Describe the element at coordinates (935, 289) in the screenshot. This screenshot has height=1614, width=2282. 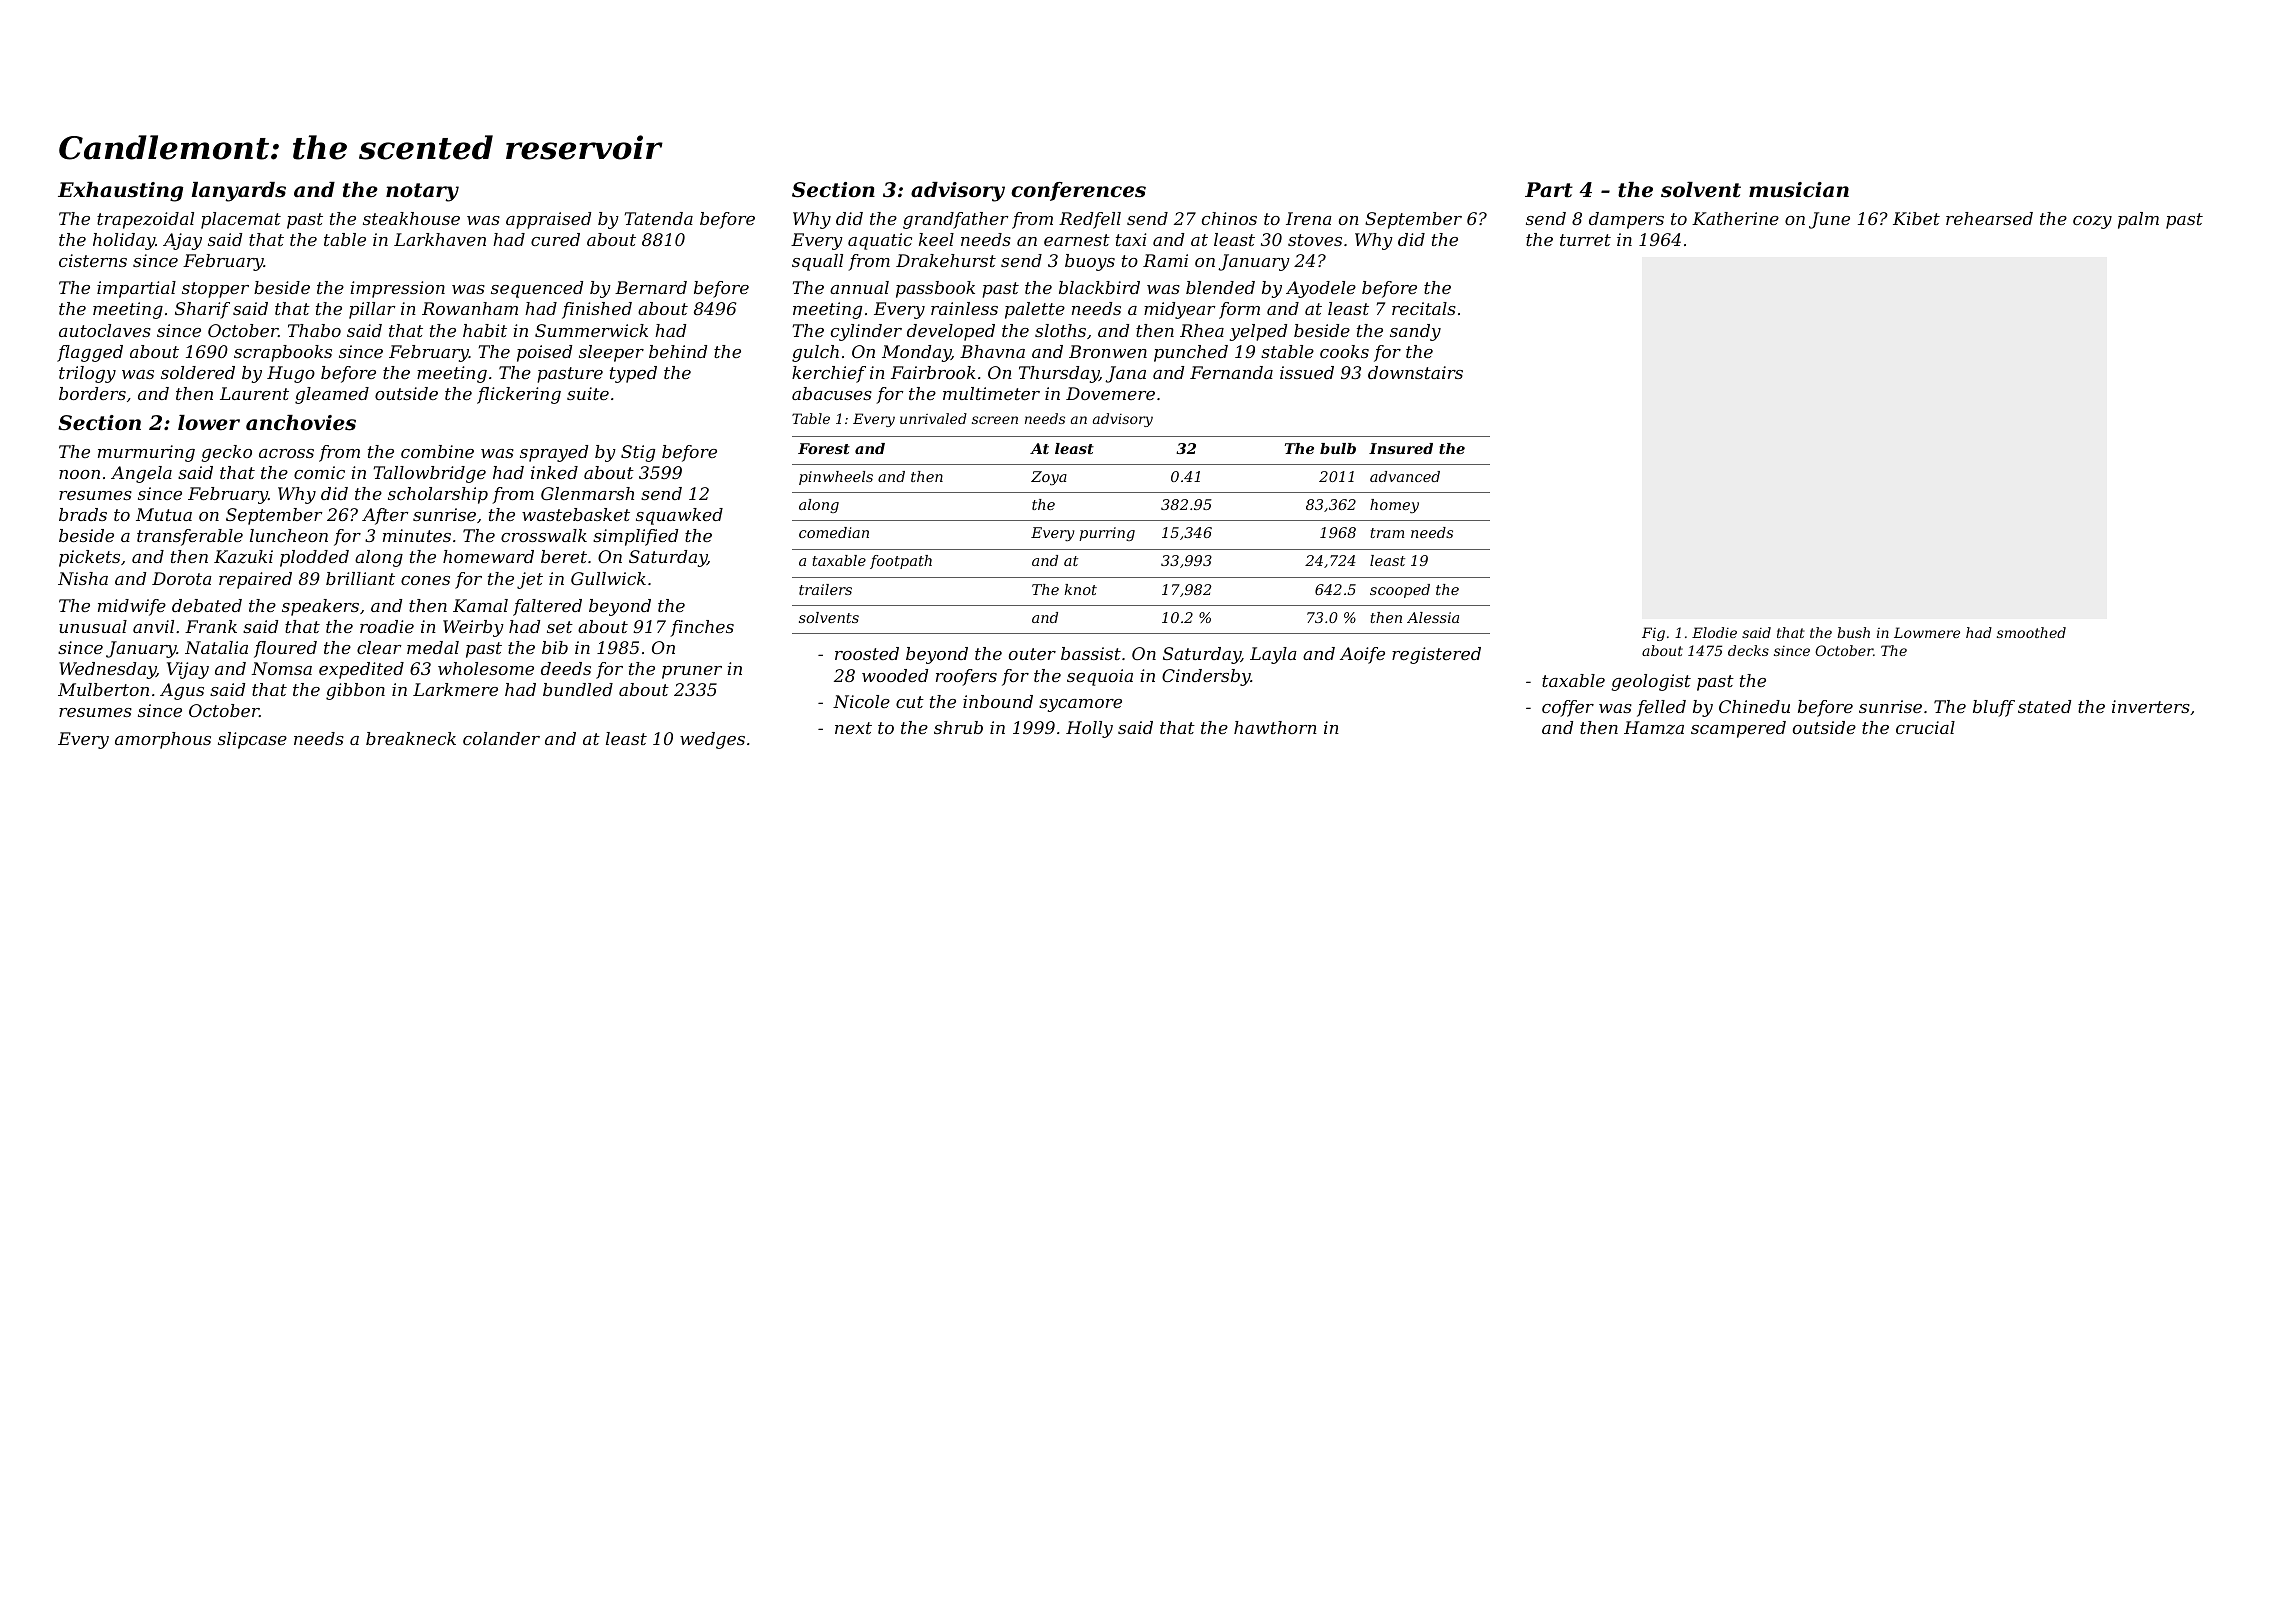
I see `passbook` at that location.
